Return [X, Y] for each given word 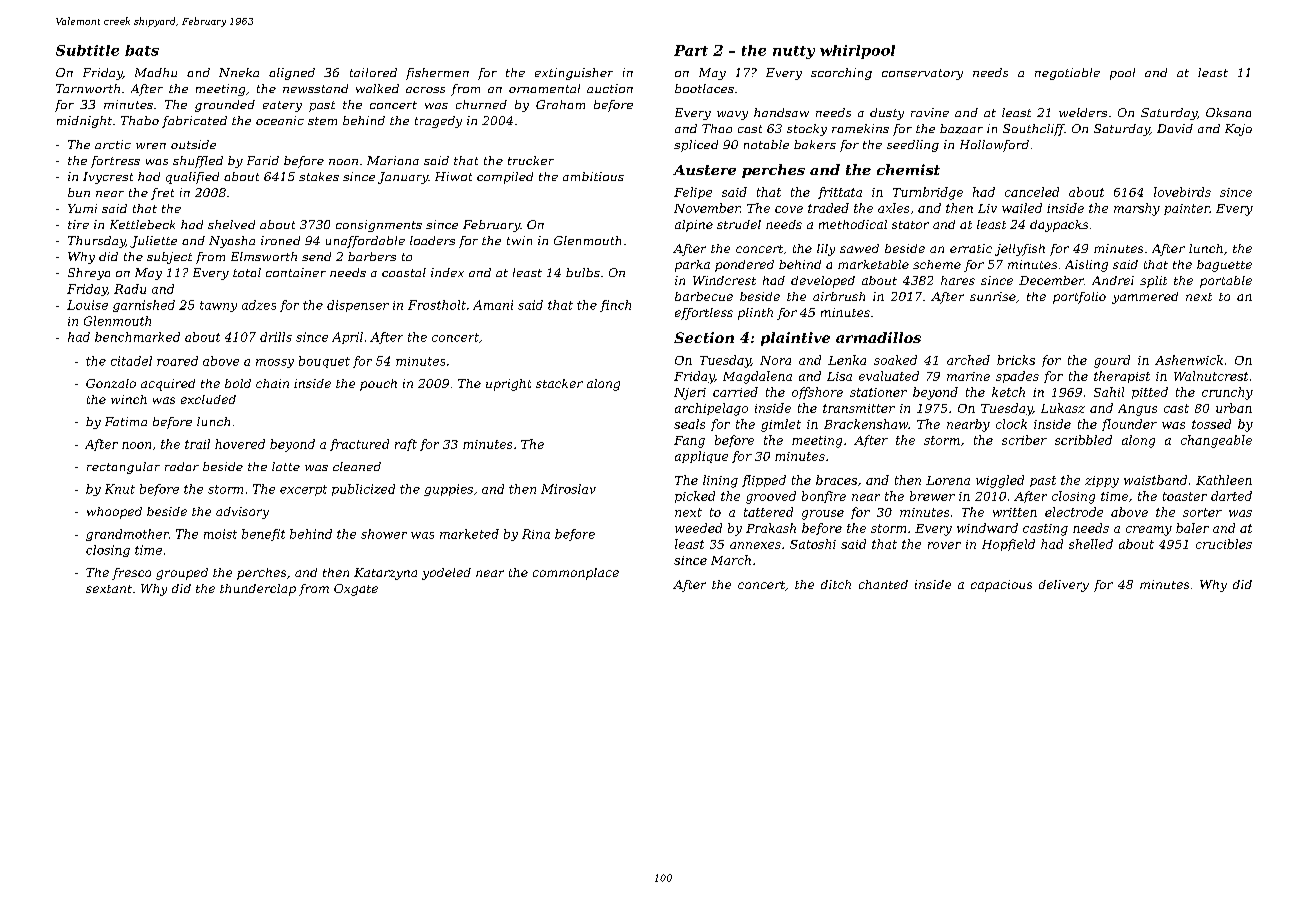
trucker [531, 160]
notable [766, 144]
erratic [971, 248]
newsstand [315, 88]
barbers [372, 256]
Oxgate [356, 590]
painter [1187, 209]
